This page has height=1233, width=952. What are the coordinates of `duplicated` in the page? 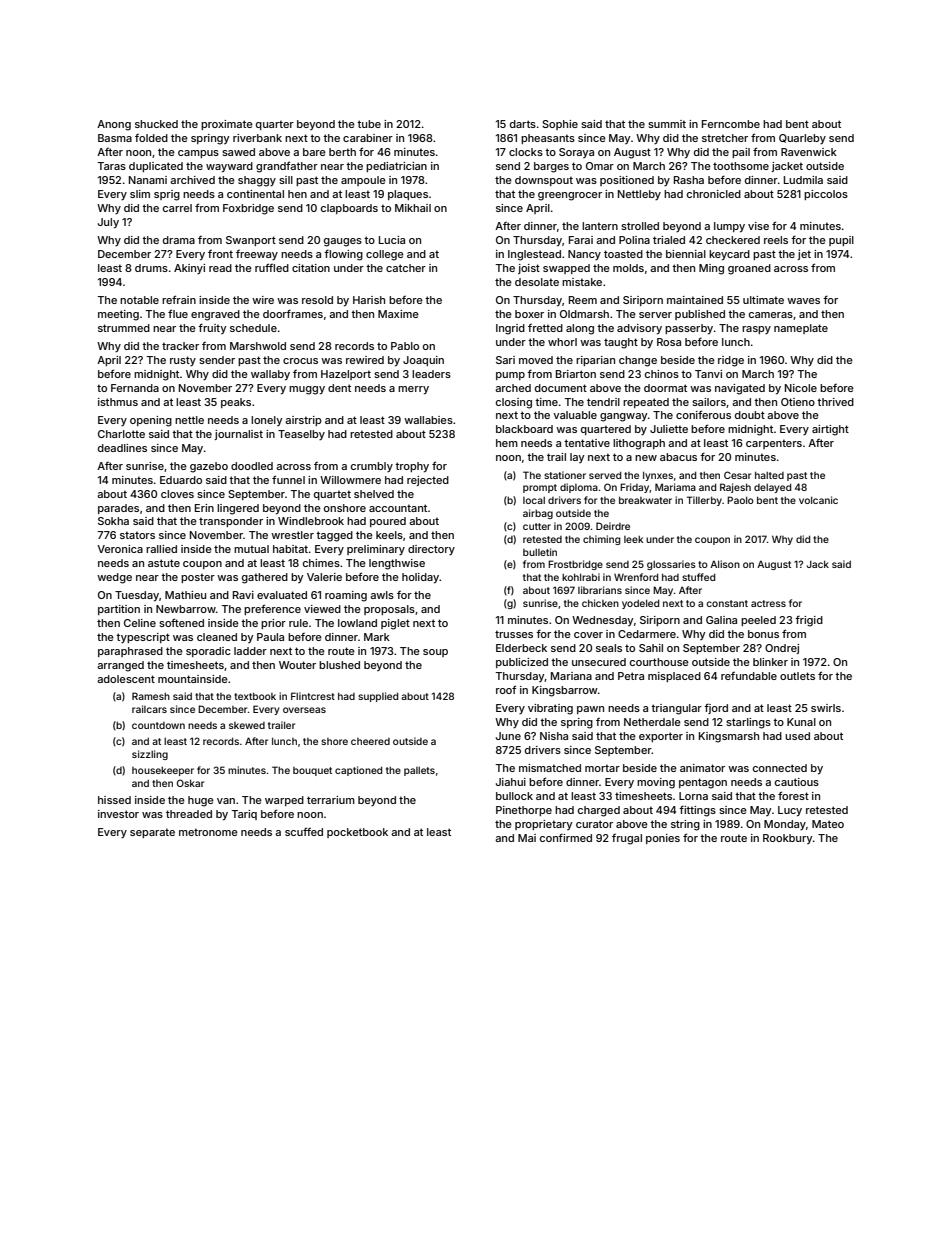 It's located at (156, 167).
